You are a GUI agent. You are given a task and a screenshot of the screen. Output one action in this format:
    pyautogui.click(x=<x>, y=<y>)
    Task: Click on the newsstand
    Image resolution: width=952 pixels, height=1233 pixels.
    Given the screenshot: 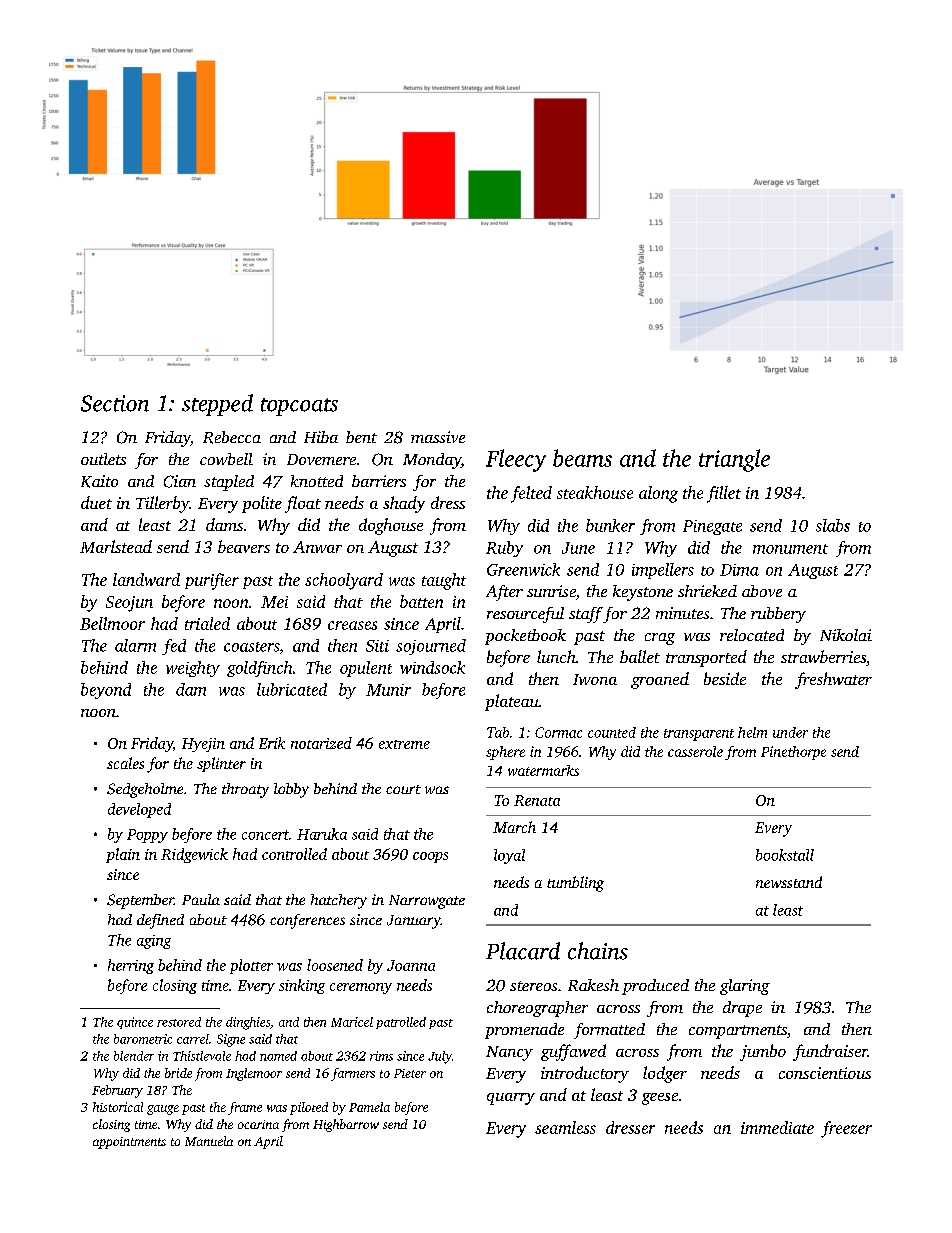 What is the action you would take?
    pyautogui.click(x=789, y=882)
